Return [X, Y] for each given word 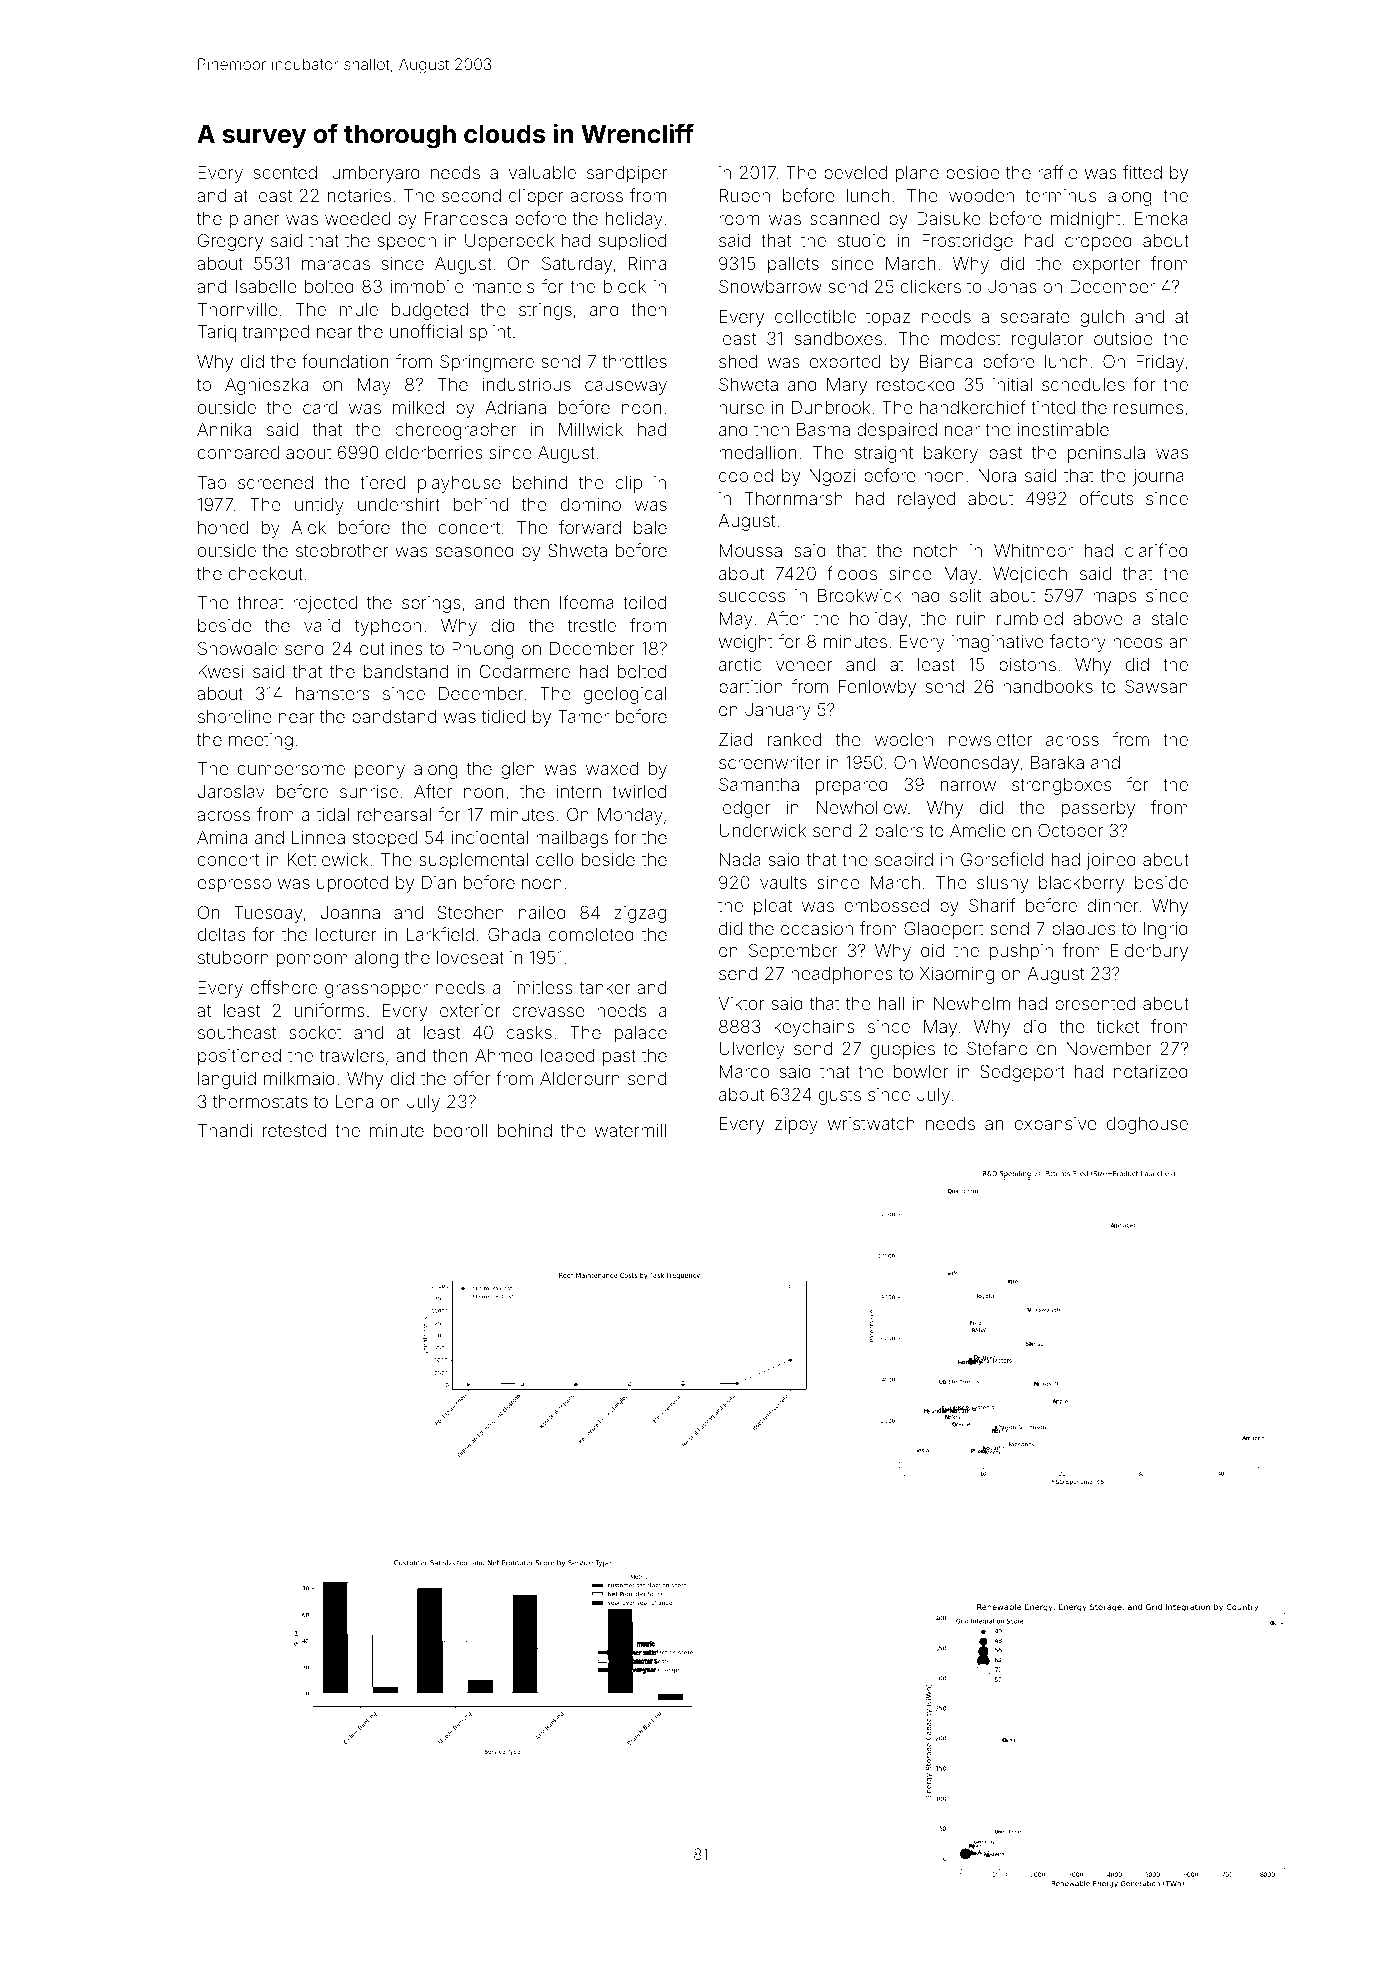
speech [407, 242]
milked [418, 407]
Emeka [1161, 218]
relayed [926, 500]
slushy [1002, 884]
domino [591, 504]
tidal [333, 814]
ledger [744, 809]
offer [471, 1078]
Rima [647, 263]
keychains [814, 1028]
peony [380, 772]
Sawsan [1156, 686]
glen [518, 770]
